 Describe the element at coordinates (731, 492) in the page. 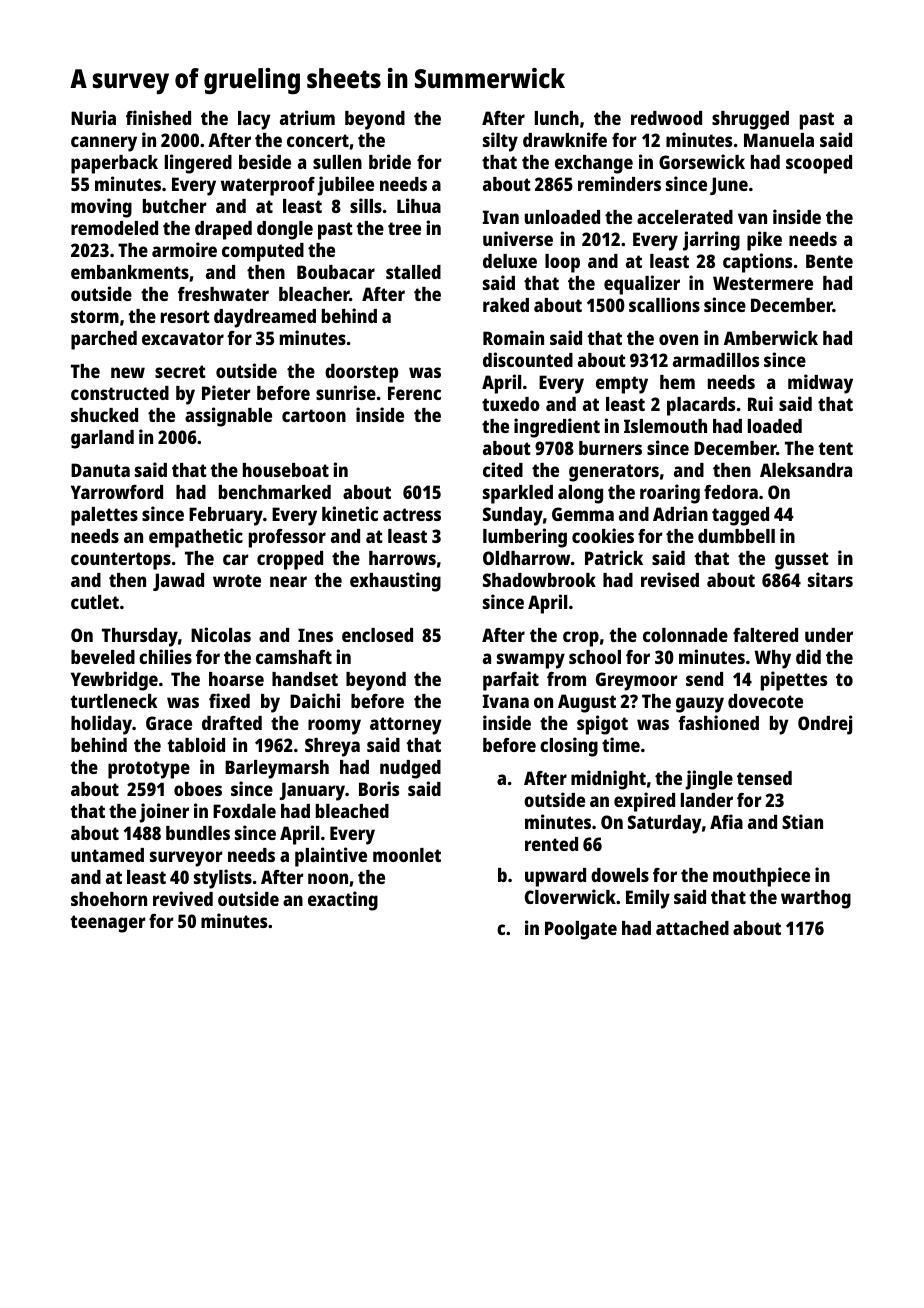

I see `fedora` at that location.
